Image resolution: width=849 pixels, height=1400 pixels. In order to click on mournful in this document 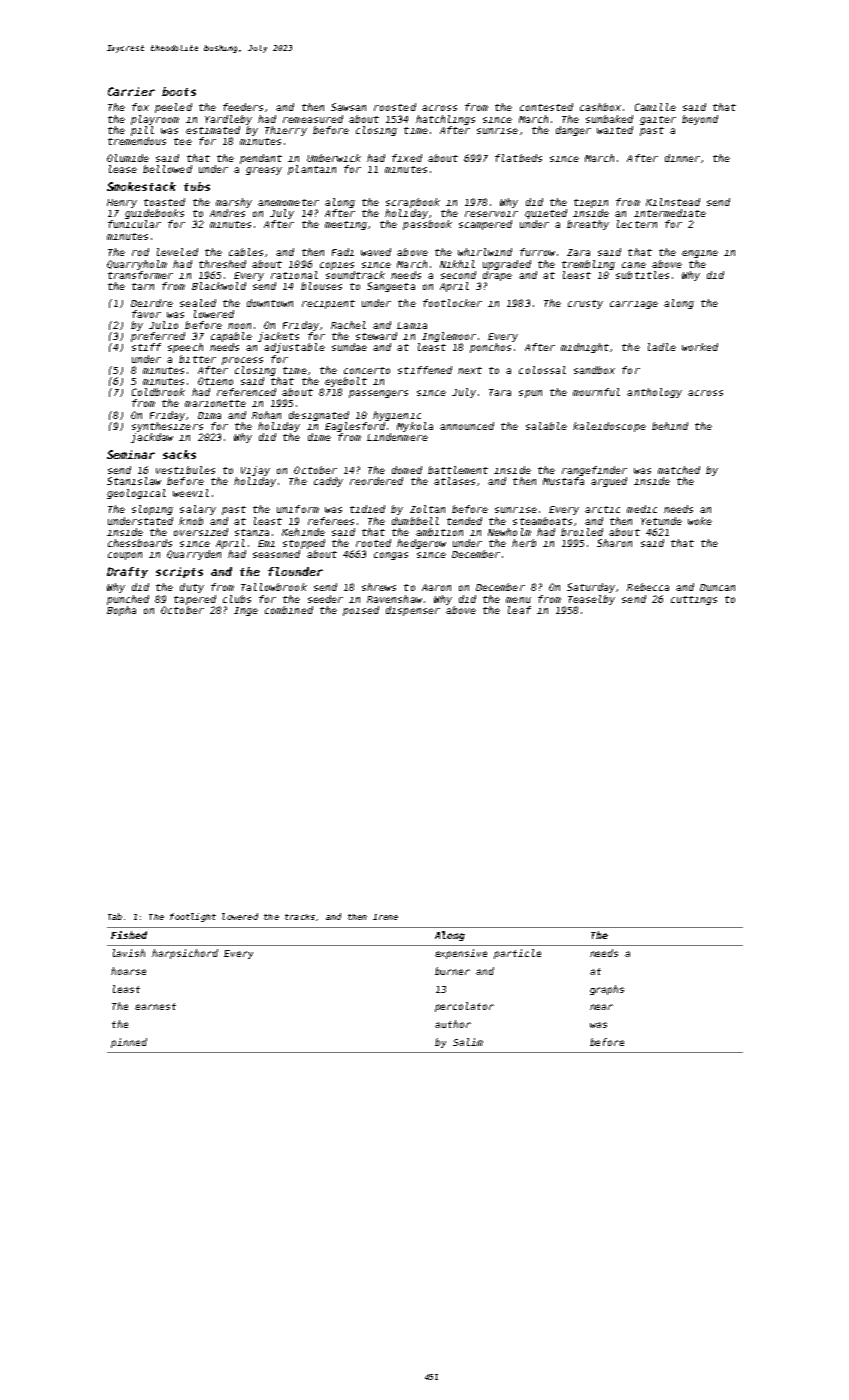, I will do `click(596, 392)`.
